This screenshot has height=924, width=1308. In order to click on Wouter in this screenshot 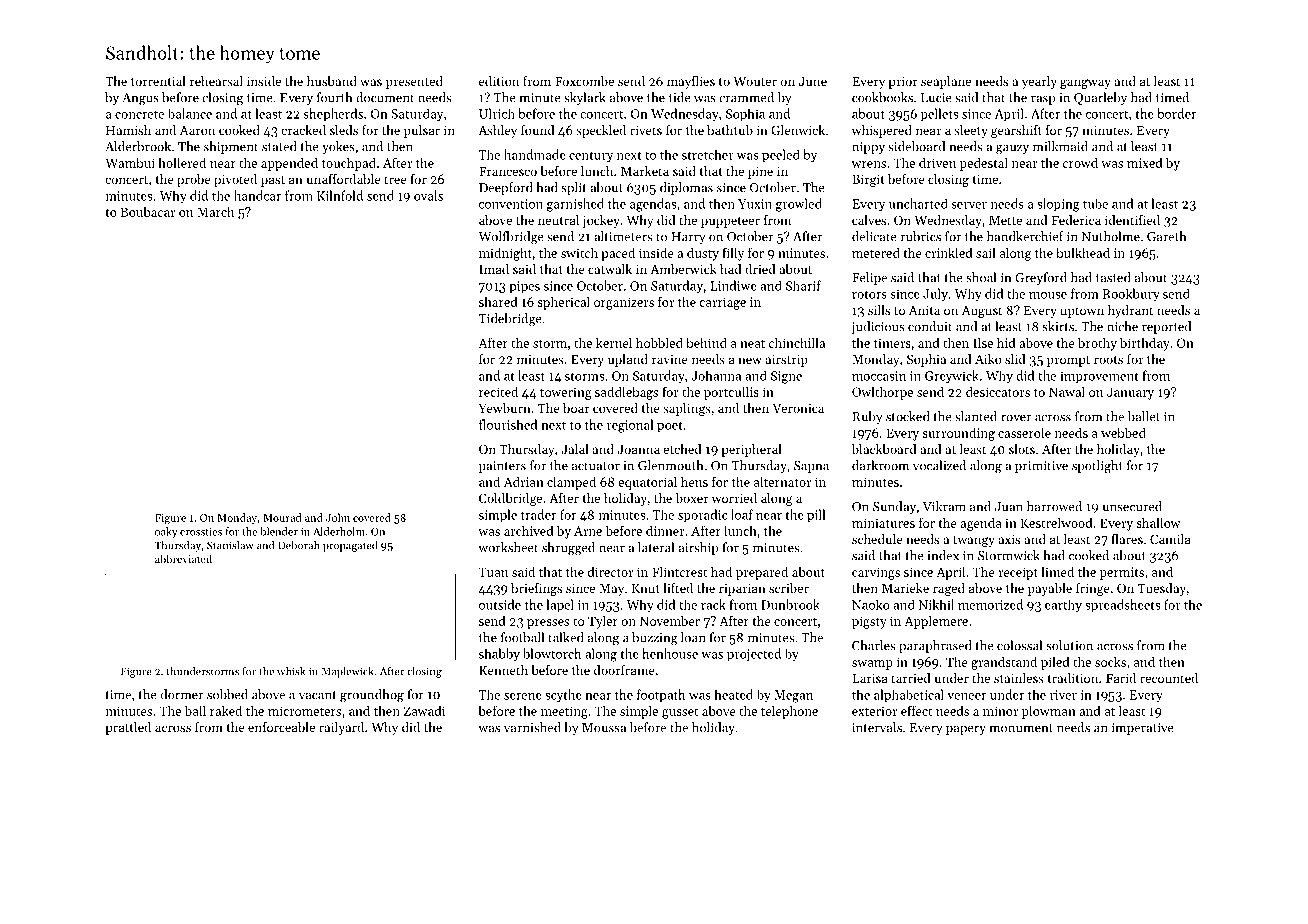, I will do `click(755, 81)`.
